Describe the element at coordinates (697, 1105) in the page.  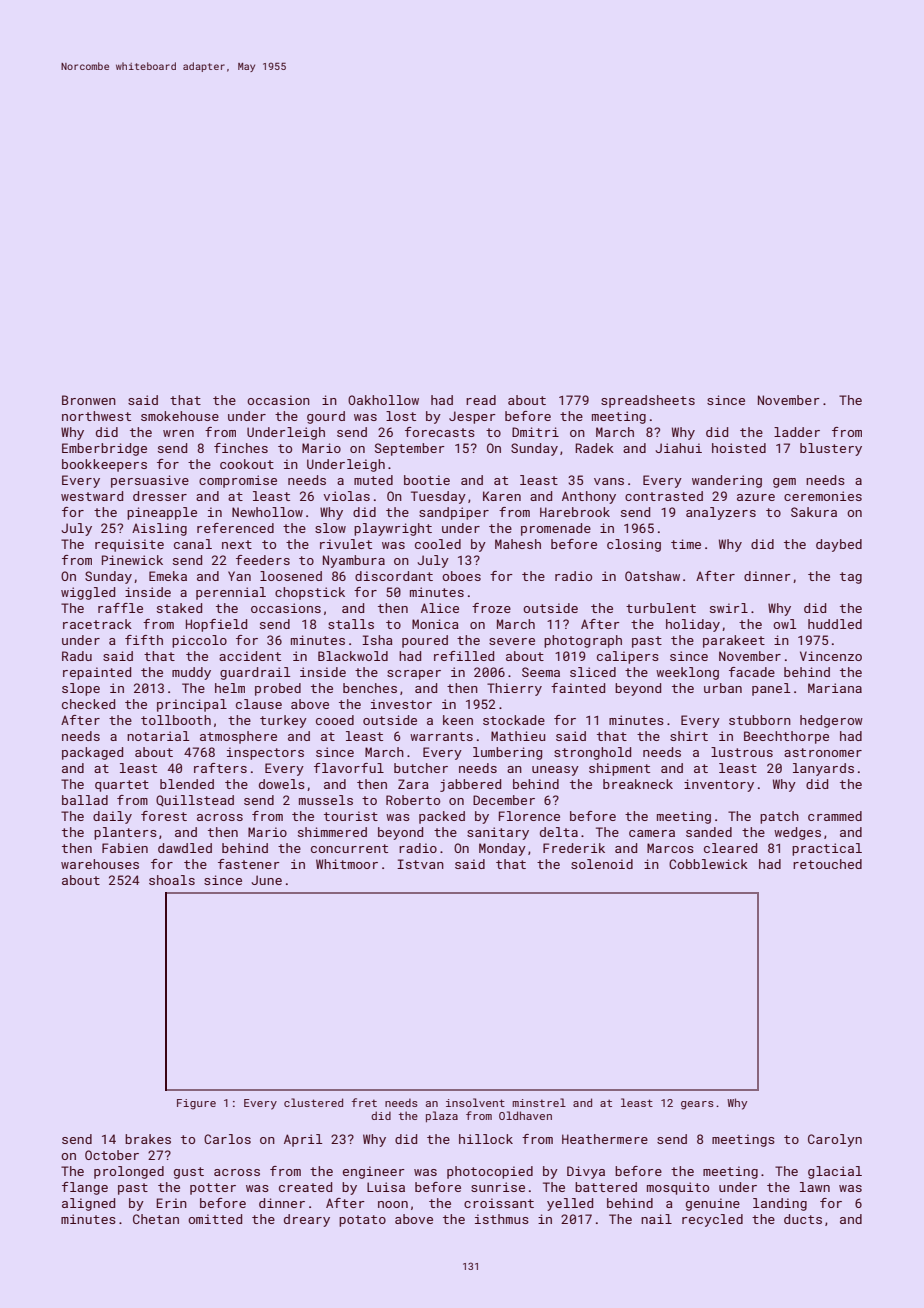
I see `gears` at that location.
